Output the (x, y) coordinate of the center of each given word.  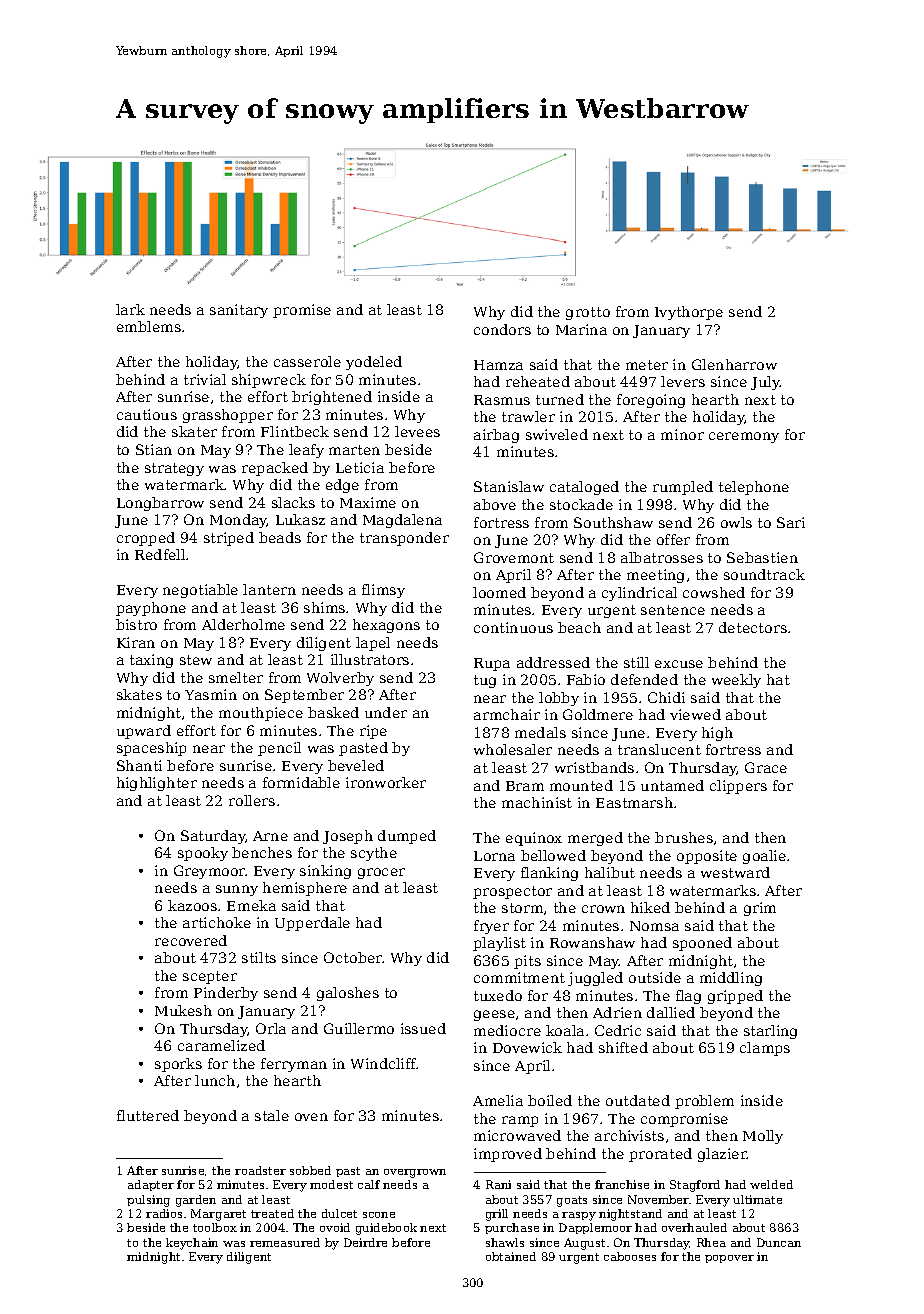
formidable (301, 782)
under (386, 712)
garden (196, 1201)
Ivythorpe (689, 313)
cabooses (630, 1256)
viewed (695, 714)
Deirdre (365, 1242)
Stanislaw (509, 486)
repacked (275, 469)
